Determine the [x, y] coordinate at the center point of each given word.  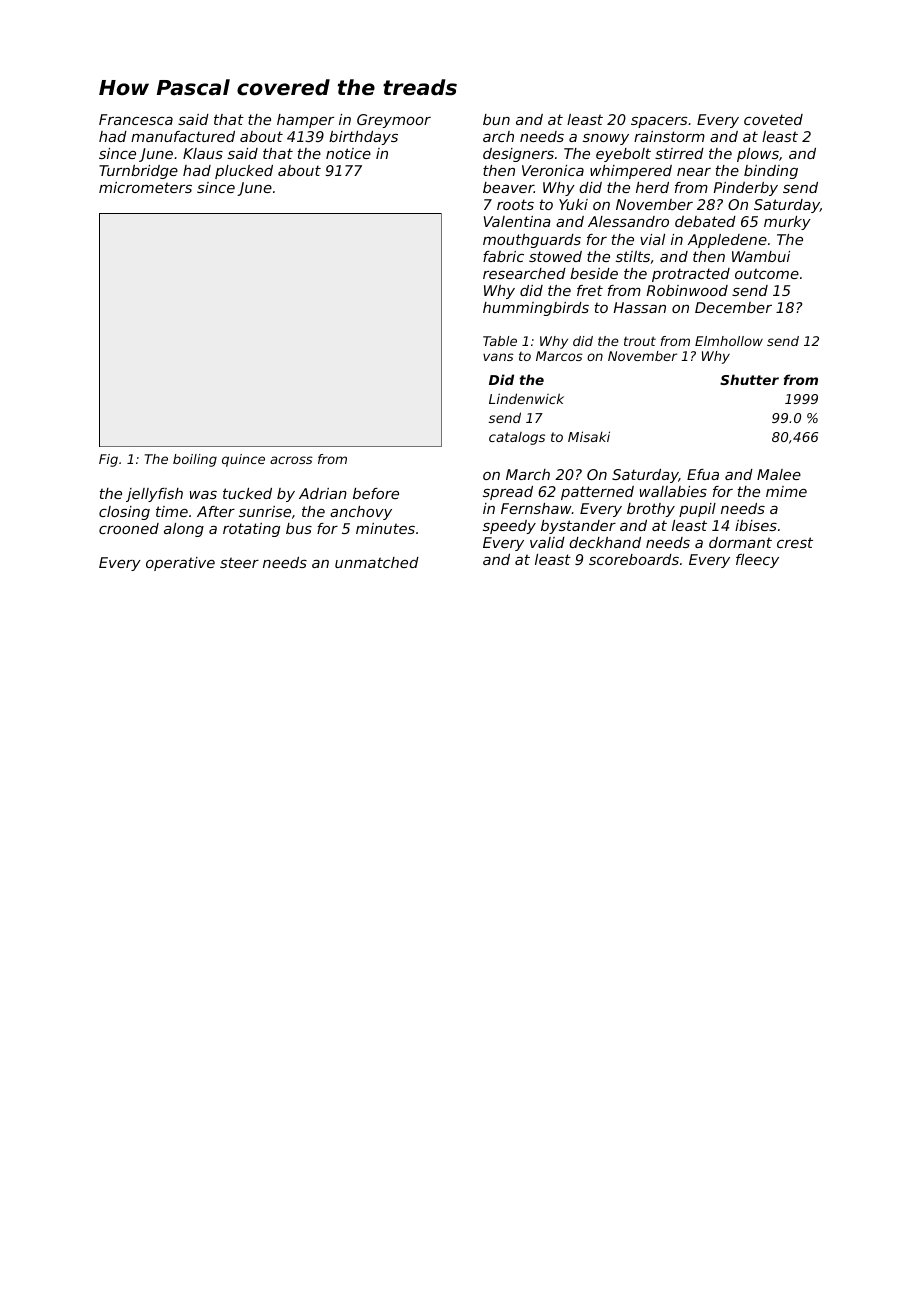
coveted [773, 119]
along [184, 530]
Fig [108, 460]
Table [500, 341]
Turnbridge [138, 172]
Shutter [749, 379]
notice [348, 153]
